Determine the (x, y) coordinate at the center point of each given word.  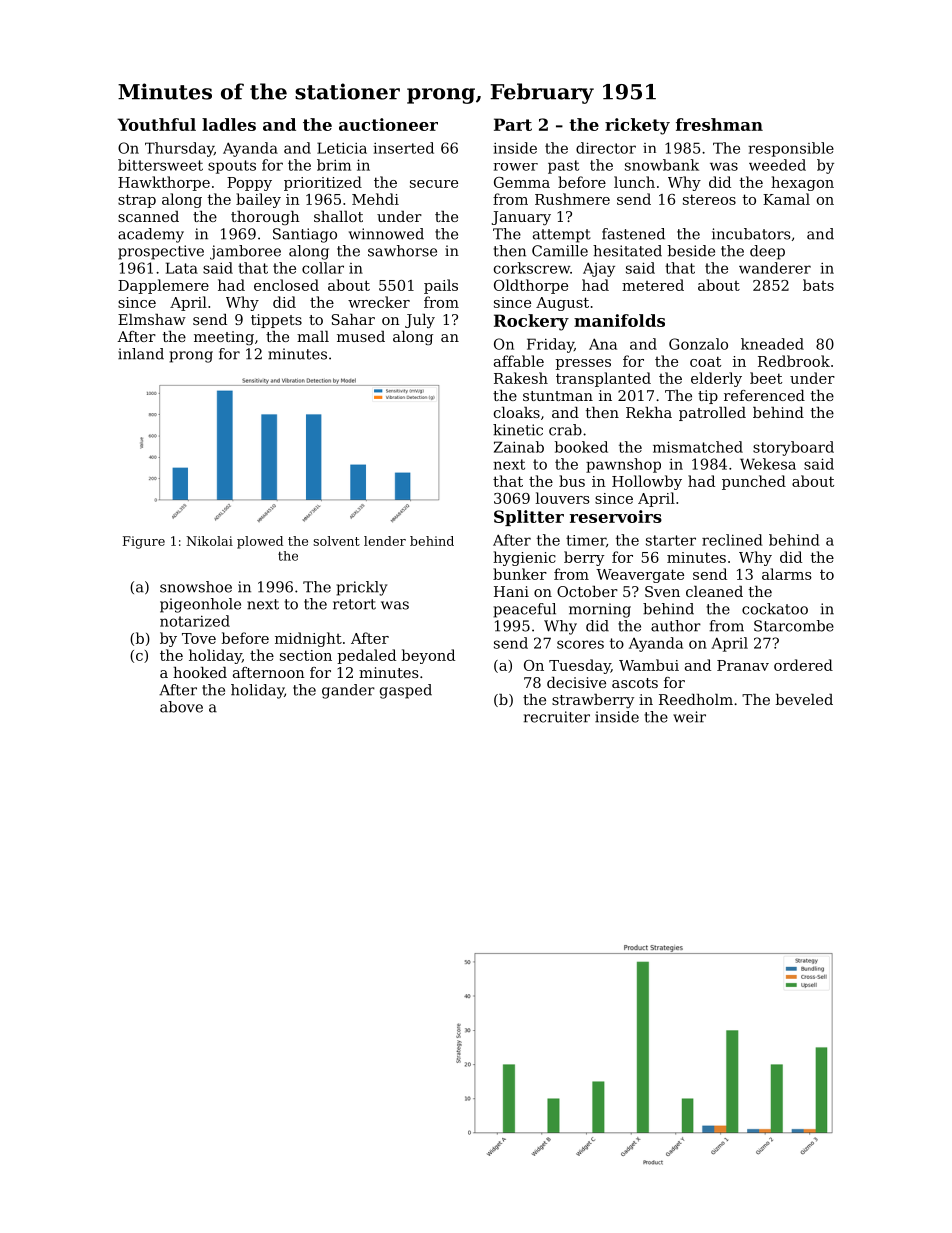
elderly (716, 379)
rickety (637, 126)
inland (141, 354)
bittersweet (160, 165)
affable (519, 361)
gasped (406, 691)
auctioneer (388, 124)
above (181, 707)
